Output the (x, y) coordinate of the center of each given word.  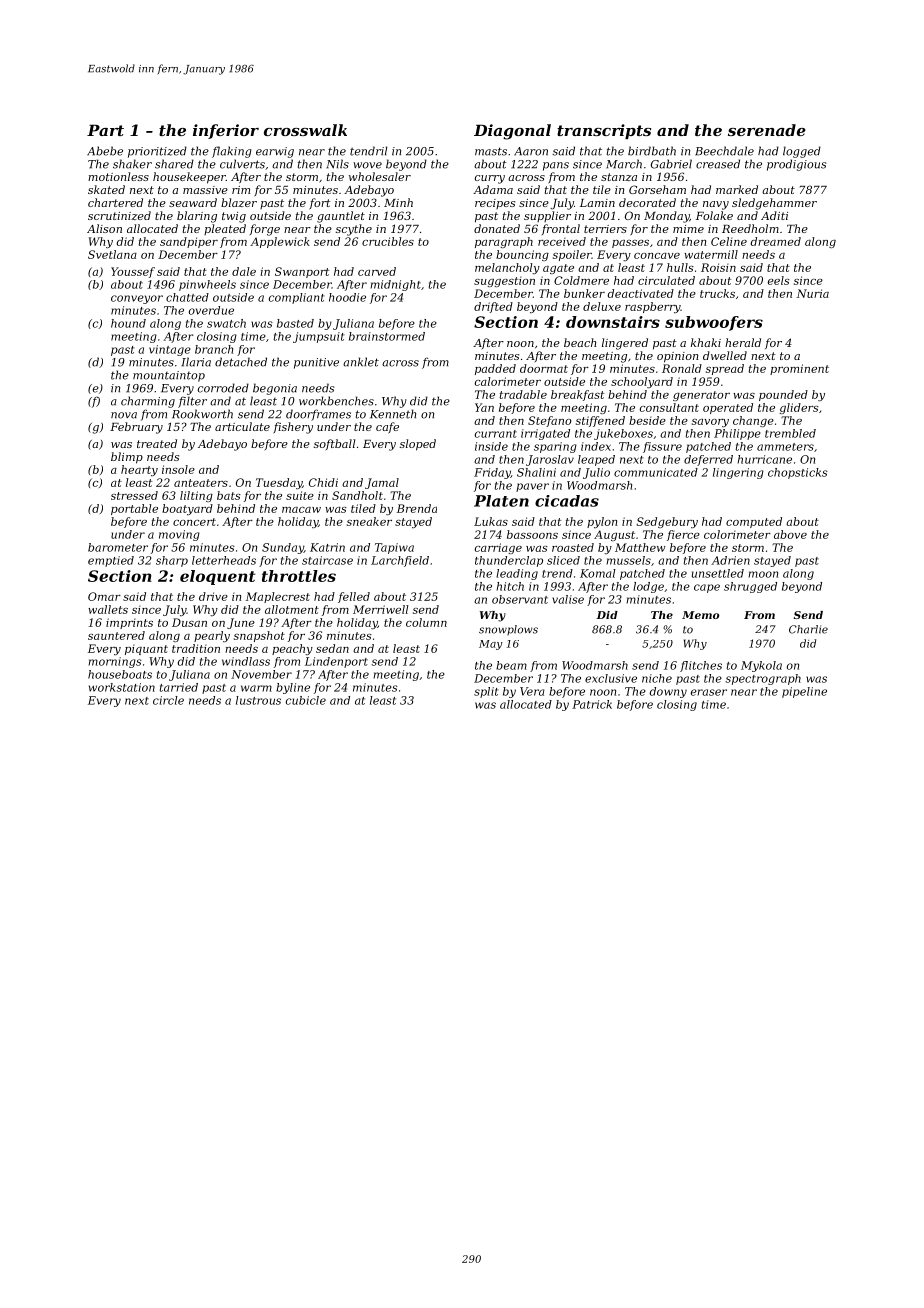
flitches (701, 666)
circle (168, 700)
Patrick (592, 704)
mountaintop (169, 376)
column (426, 622)
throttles (299, 576)
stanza (619, 177)
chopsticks (798, 473)
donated (497, 228)
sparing (555, 447)
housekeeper (189, 178)
